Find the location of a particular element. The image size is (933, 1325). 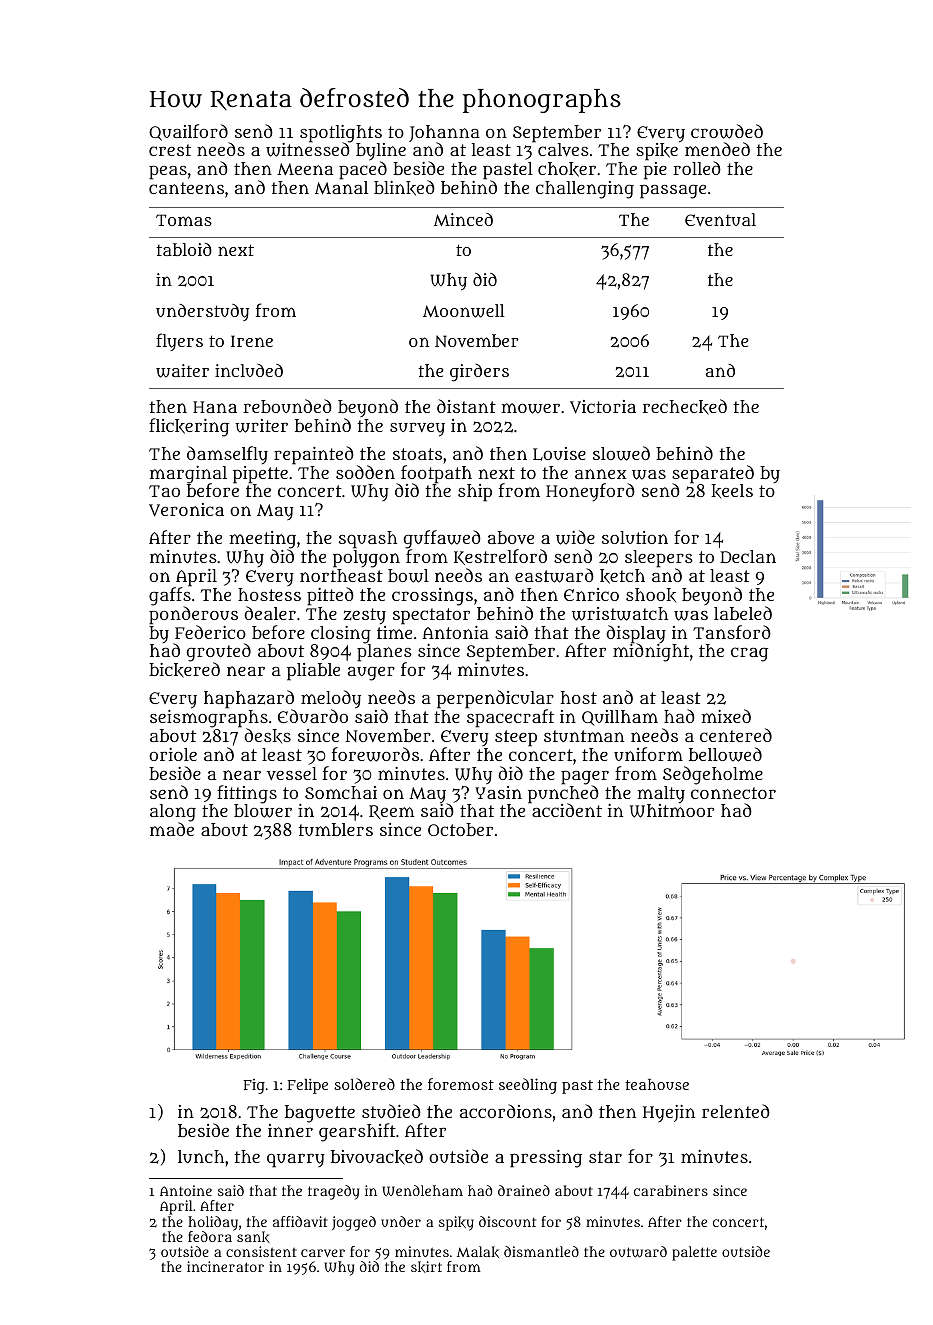

teahouse is located at coordinates (657, 1084).
